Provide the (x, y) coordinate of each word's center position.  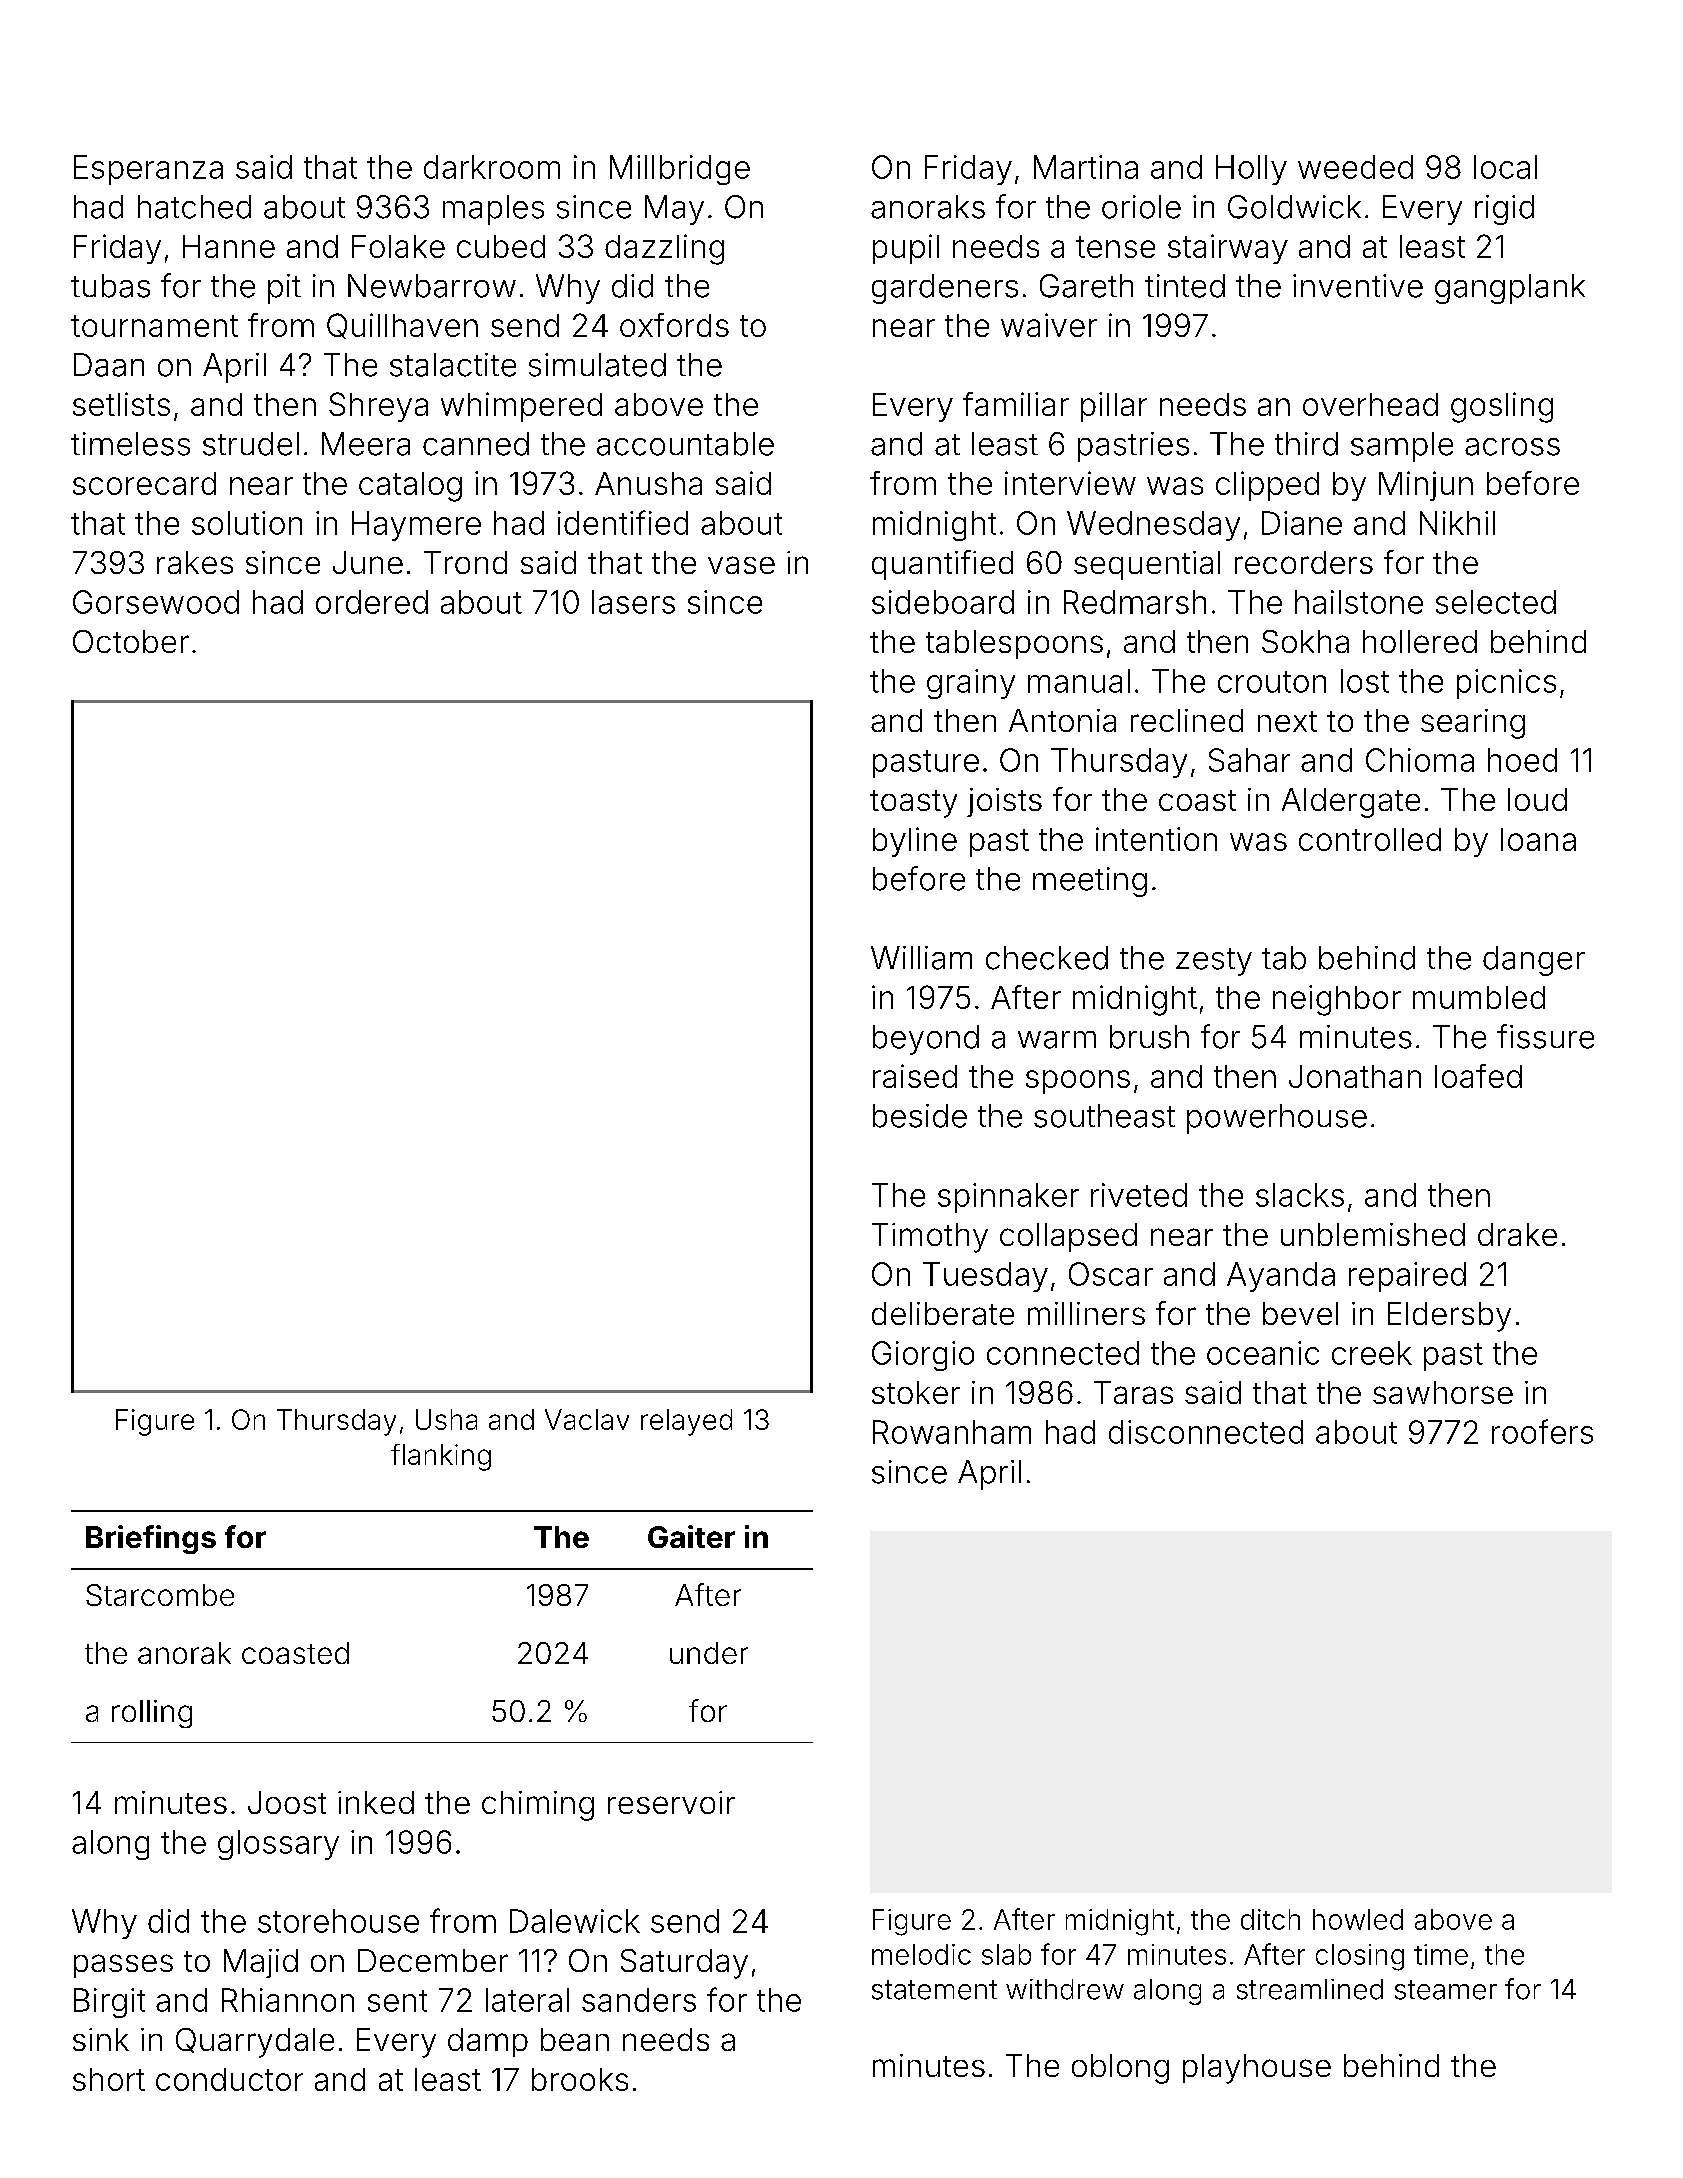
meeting (1090, 882)
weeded (1355, 167)
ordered (372, 602)
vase (741, 565)
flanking (441, 1457)
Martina (1086, 167)
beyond (926, 1040)
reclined (1187, 720)
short (109, 2079)
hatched (194, 207)
